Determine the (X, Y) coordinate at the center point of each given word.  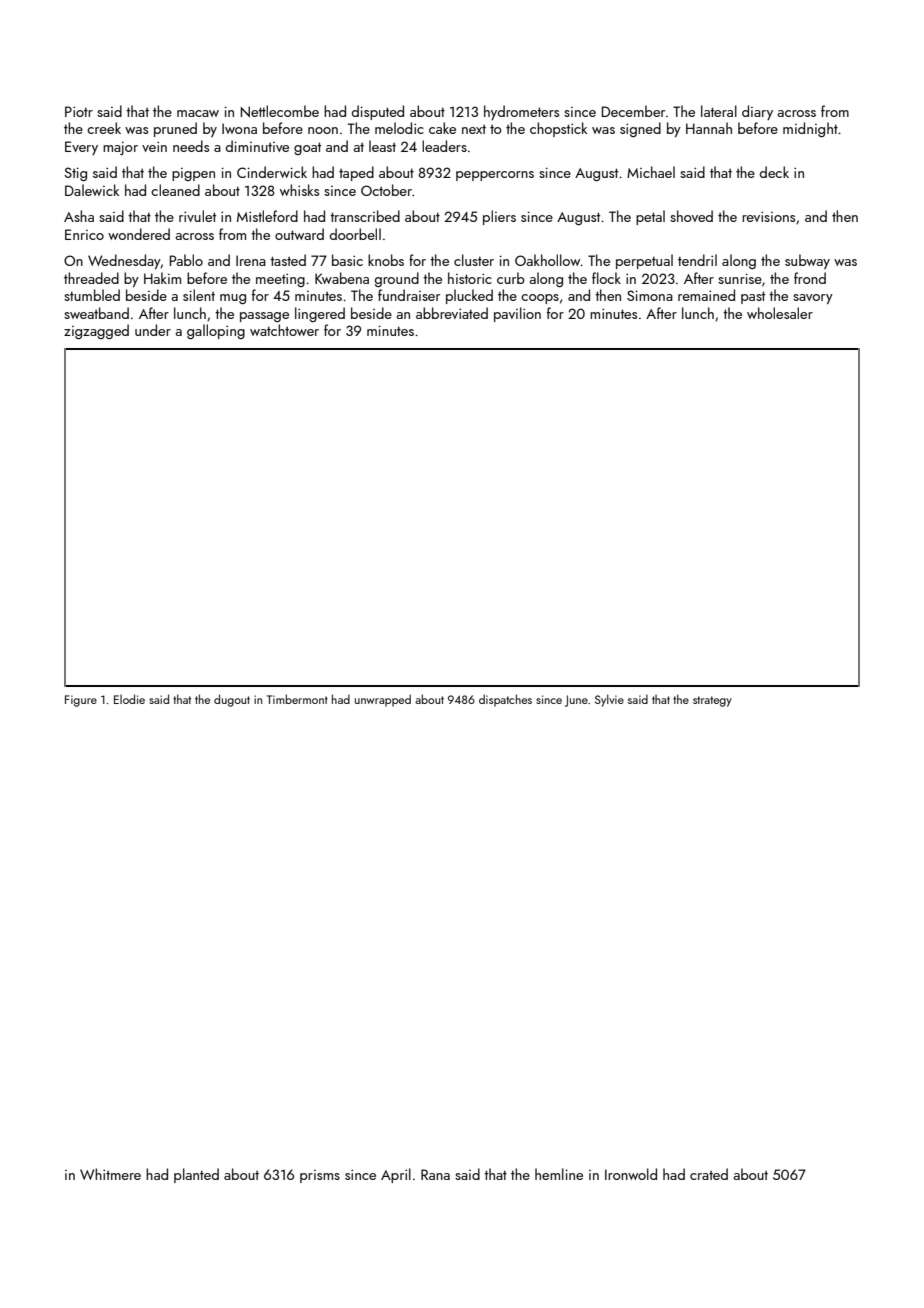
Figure (81, 701)
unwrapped (383, 700)
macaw (198, 113)
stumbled (92, 295)
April (396, 1175)
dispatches (505, 700)
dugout (232, 700)
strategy (712, 701)
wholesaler (780, 313)
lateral (719, 111)
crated (709, 1174)
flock (606, 278)
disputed (378, 112)
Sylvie (609, 700)
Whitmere (110, 1174)
